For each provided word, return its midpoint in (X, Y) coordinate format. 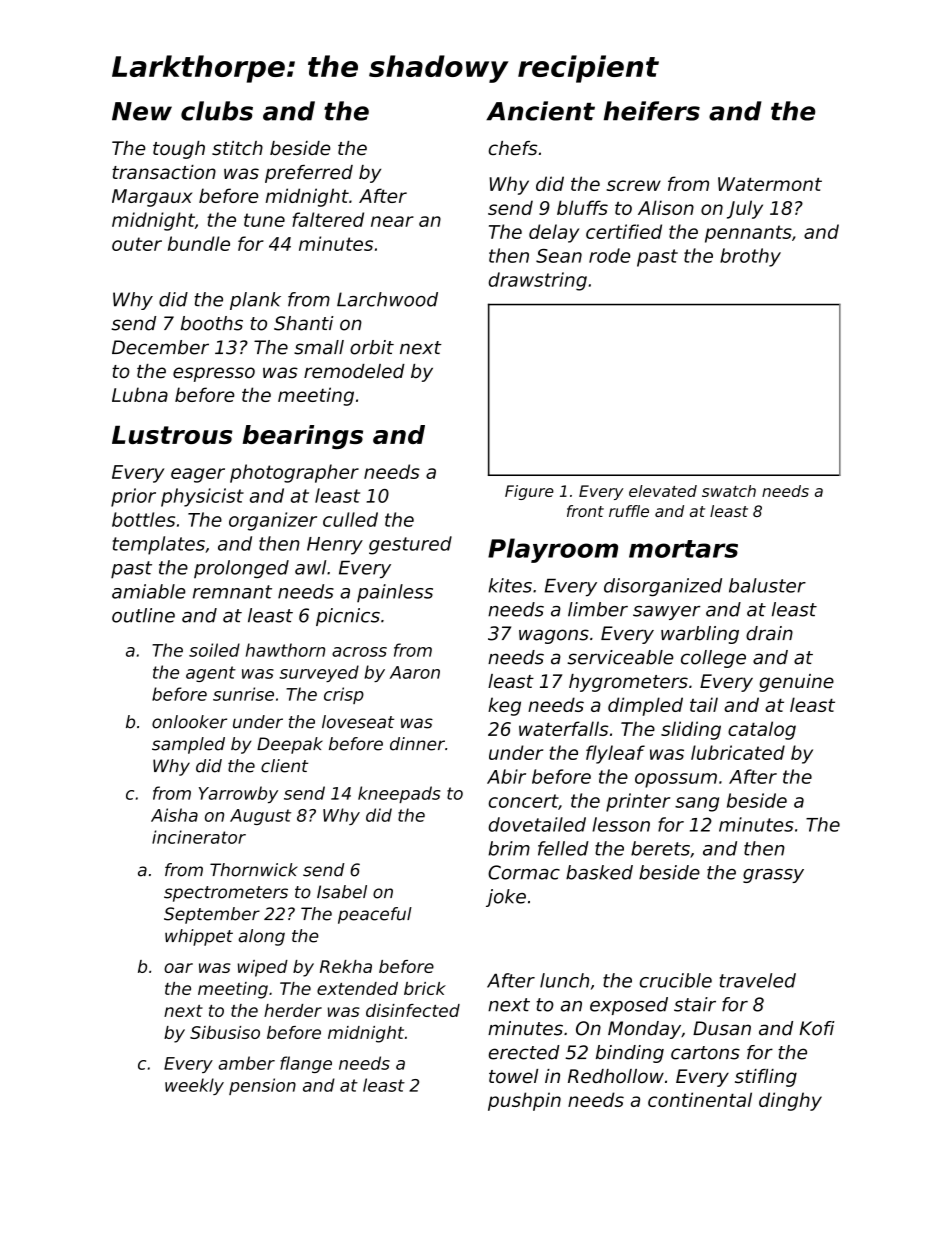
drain (769, 633)
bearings (303, 437)
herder (293, 1010)
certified (624, 231)
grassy (773, 876)
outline (143, 615)
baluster (767, 585)
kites (510, 585)
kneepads (399, 794)
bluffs (582, 207)
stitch (237, 148)
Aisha (174, 815)
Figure (529, 492)
